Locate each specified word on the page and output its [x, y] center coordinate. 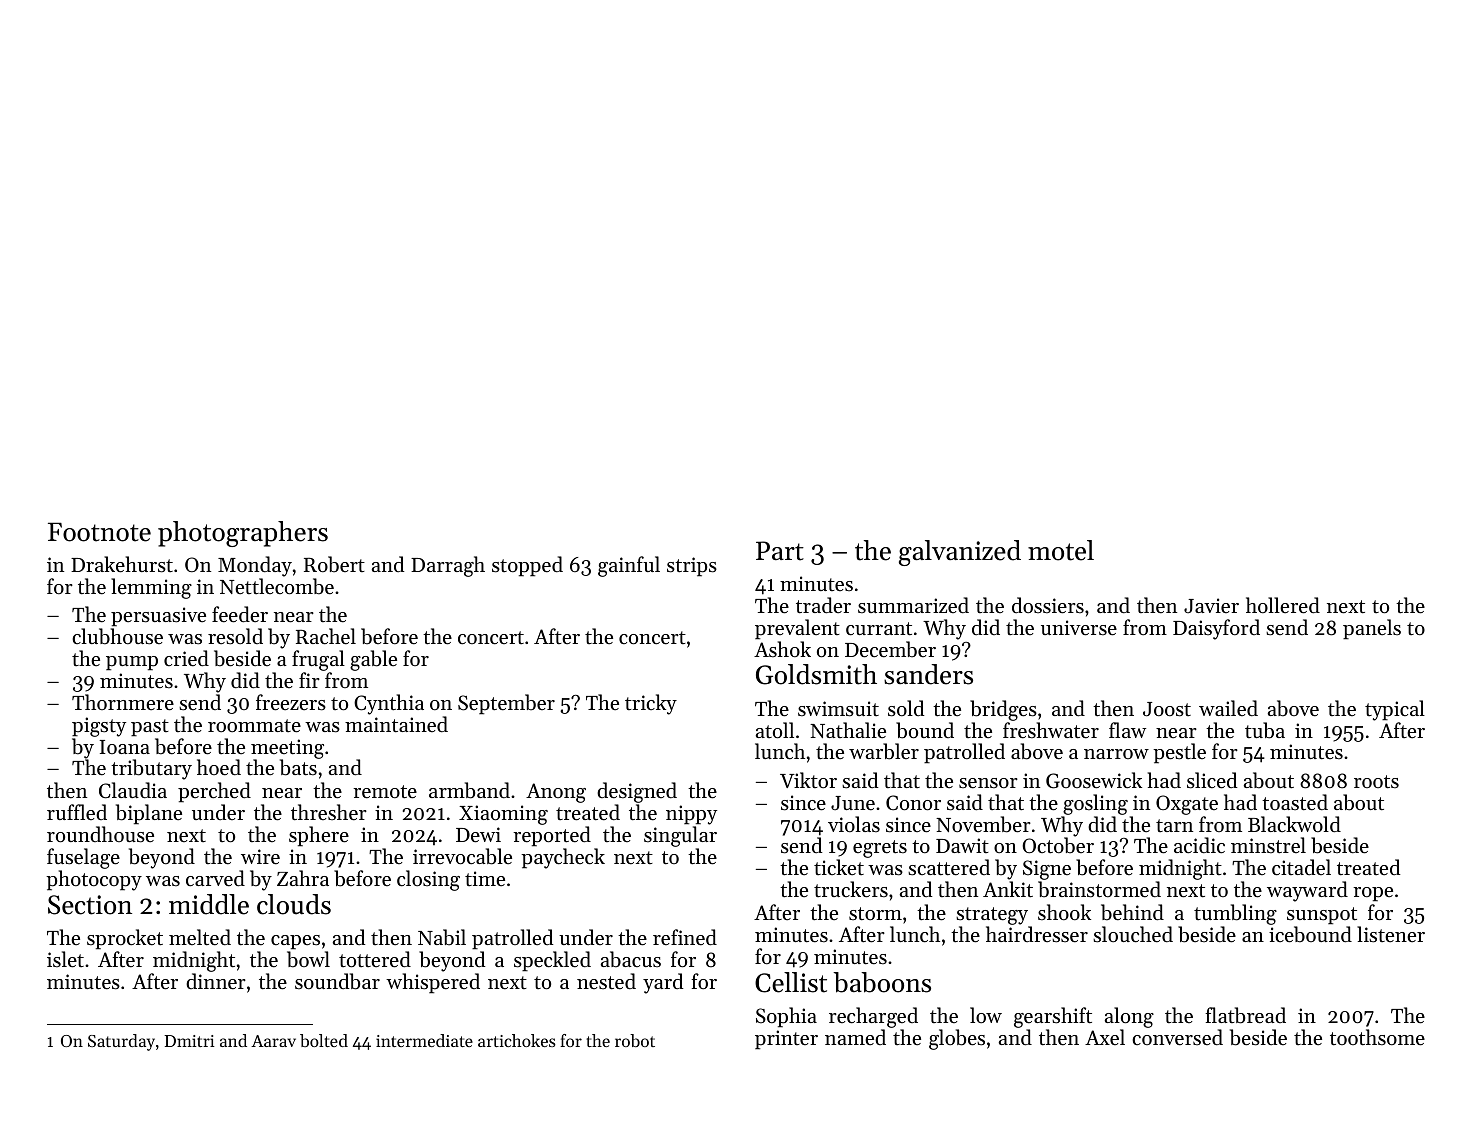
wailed [1228, 708]
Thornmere [123, 702]
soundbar [337, 981]
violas [854, 824]
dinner [216, 981]
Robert [334, 564]
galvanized [960, 553]
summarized [913, 605]
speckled [552, 961]
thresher [329, 812]
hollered [1283, 605]
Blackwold [1294, 824]
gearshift [1053, 1017]
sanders [928, 674]
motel [1061, 550]
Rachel [326, 636]
